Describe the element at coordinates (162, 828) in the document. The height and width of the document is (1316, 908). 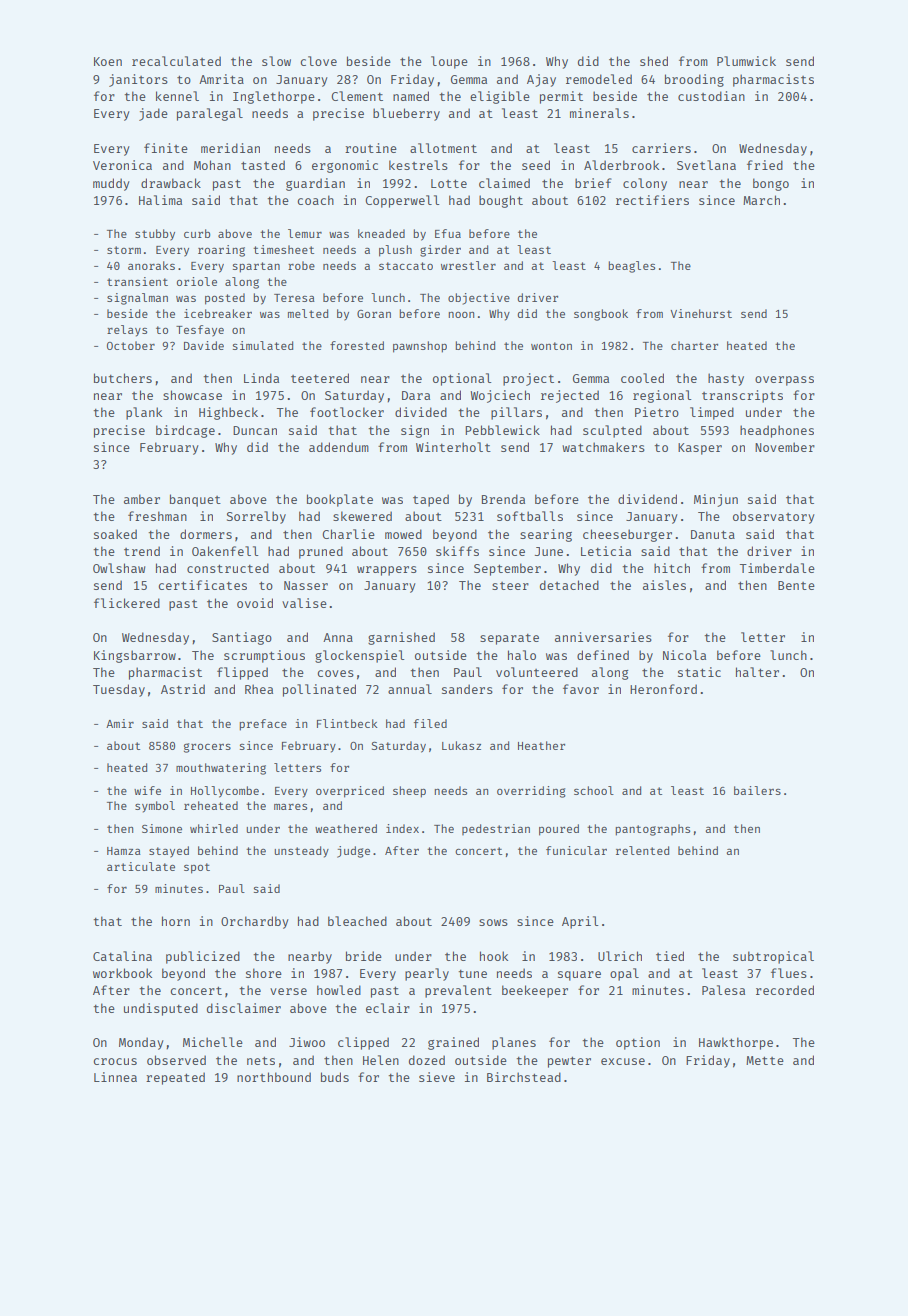
I see `Simone` at that location.
